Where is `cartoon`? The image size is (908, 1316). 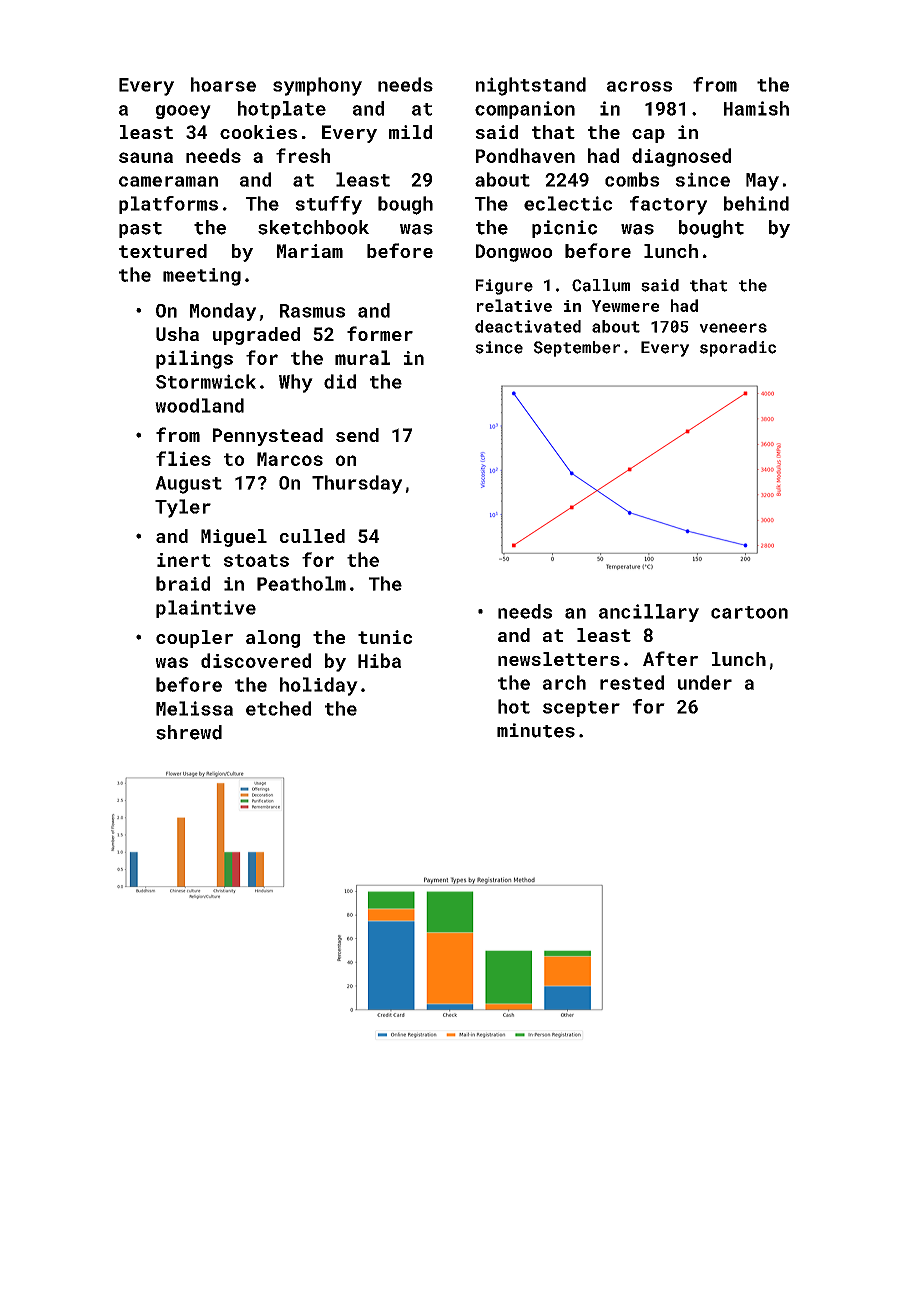
cartoon is located at coordinates (749, 612).
